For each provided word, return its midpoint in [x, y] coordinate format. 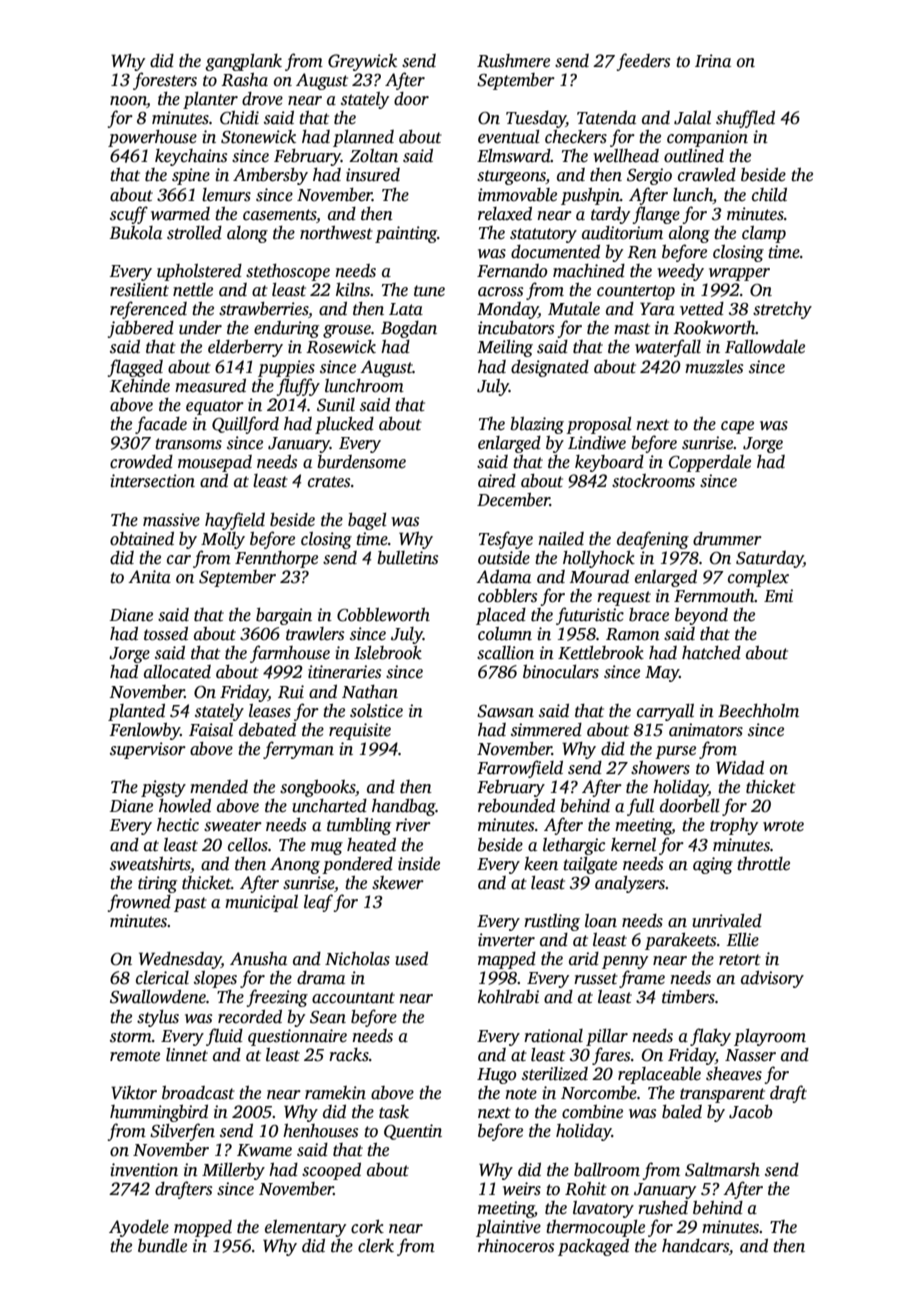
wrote [783, 826]
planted [136, 712]
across [500, 292]
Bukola [136, 233]
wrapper [739, 274]
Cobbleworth [383, 615]
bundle [162, 1246]
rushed [663, 1208]
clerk [376, 1246]
